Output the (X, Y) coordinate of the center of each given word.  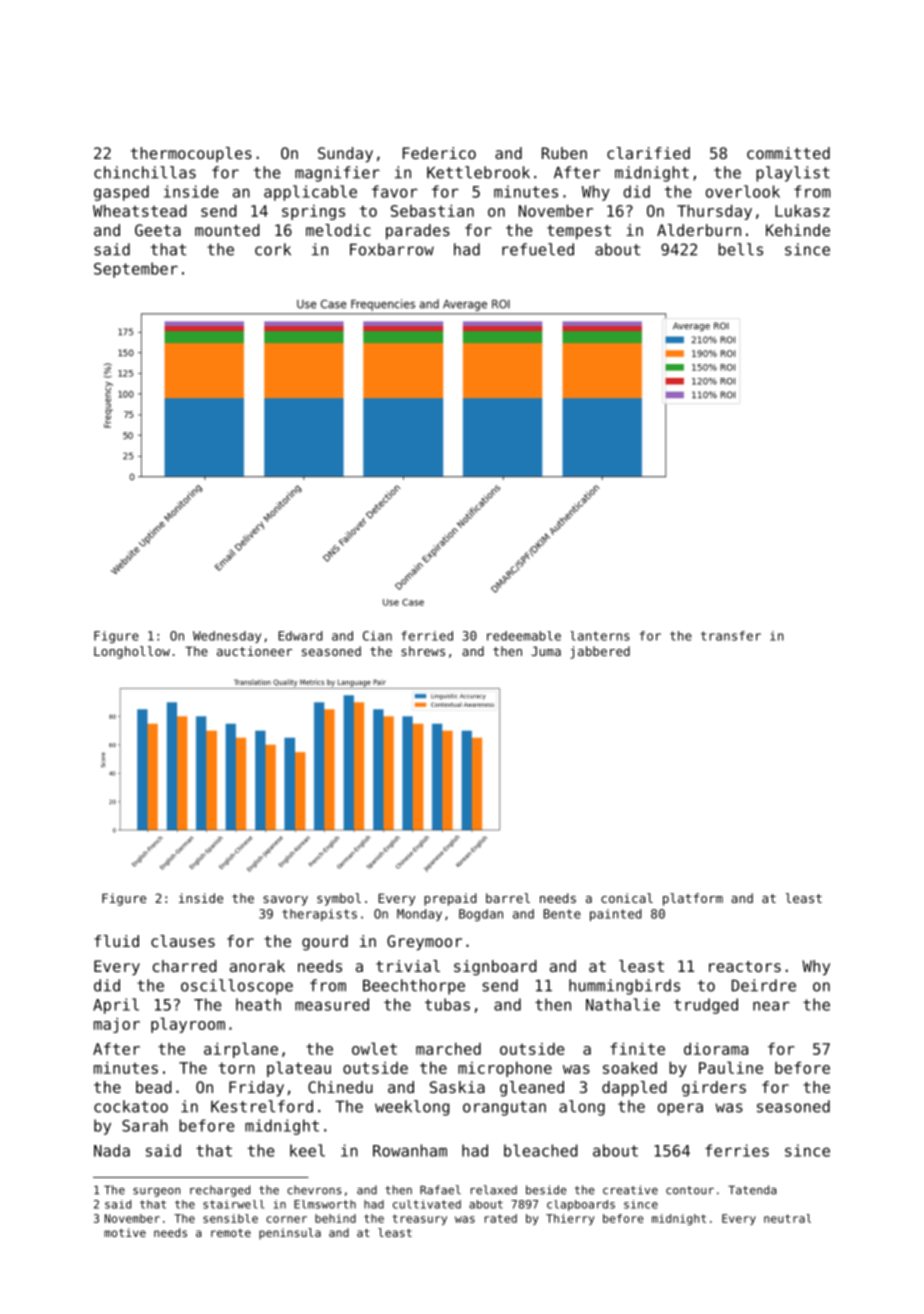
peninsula (290, 1234)
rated (501, 1218)
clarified (648, 153)
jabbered (600, 652)
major (117, 1025)
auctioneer (254, 651)
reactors (745, 966)
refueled (538, 249)
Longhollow (132, 652)
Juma (546, 651)
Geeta (158, 230)
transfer (731, 636)
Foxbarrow (392, 249)
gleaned (532, 1089)
